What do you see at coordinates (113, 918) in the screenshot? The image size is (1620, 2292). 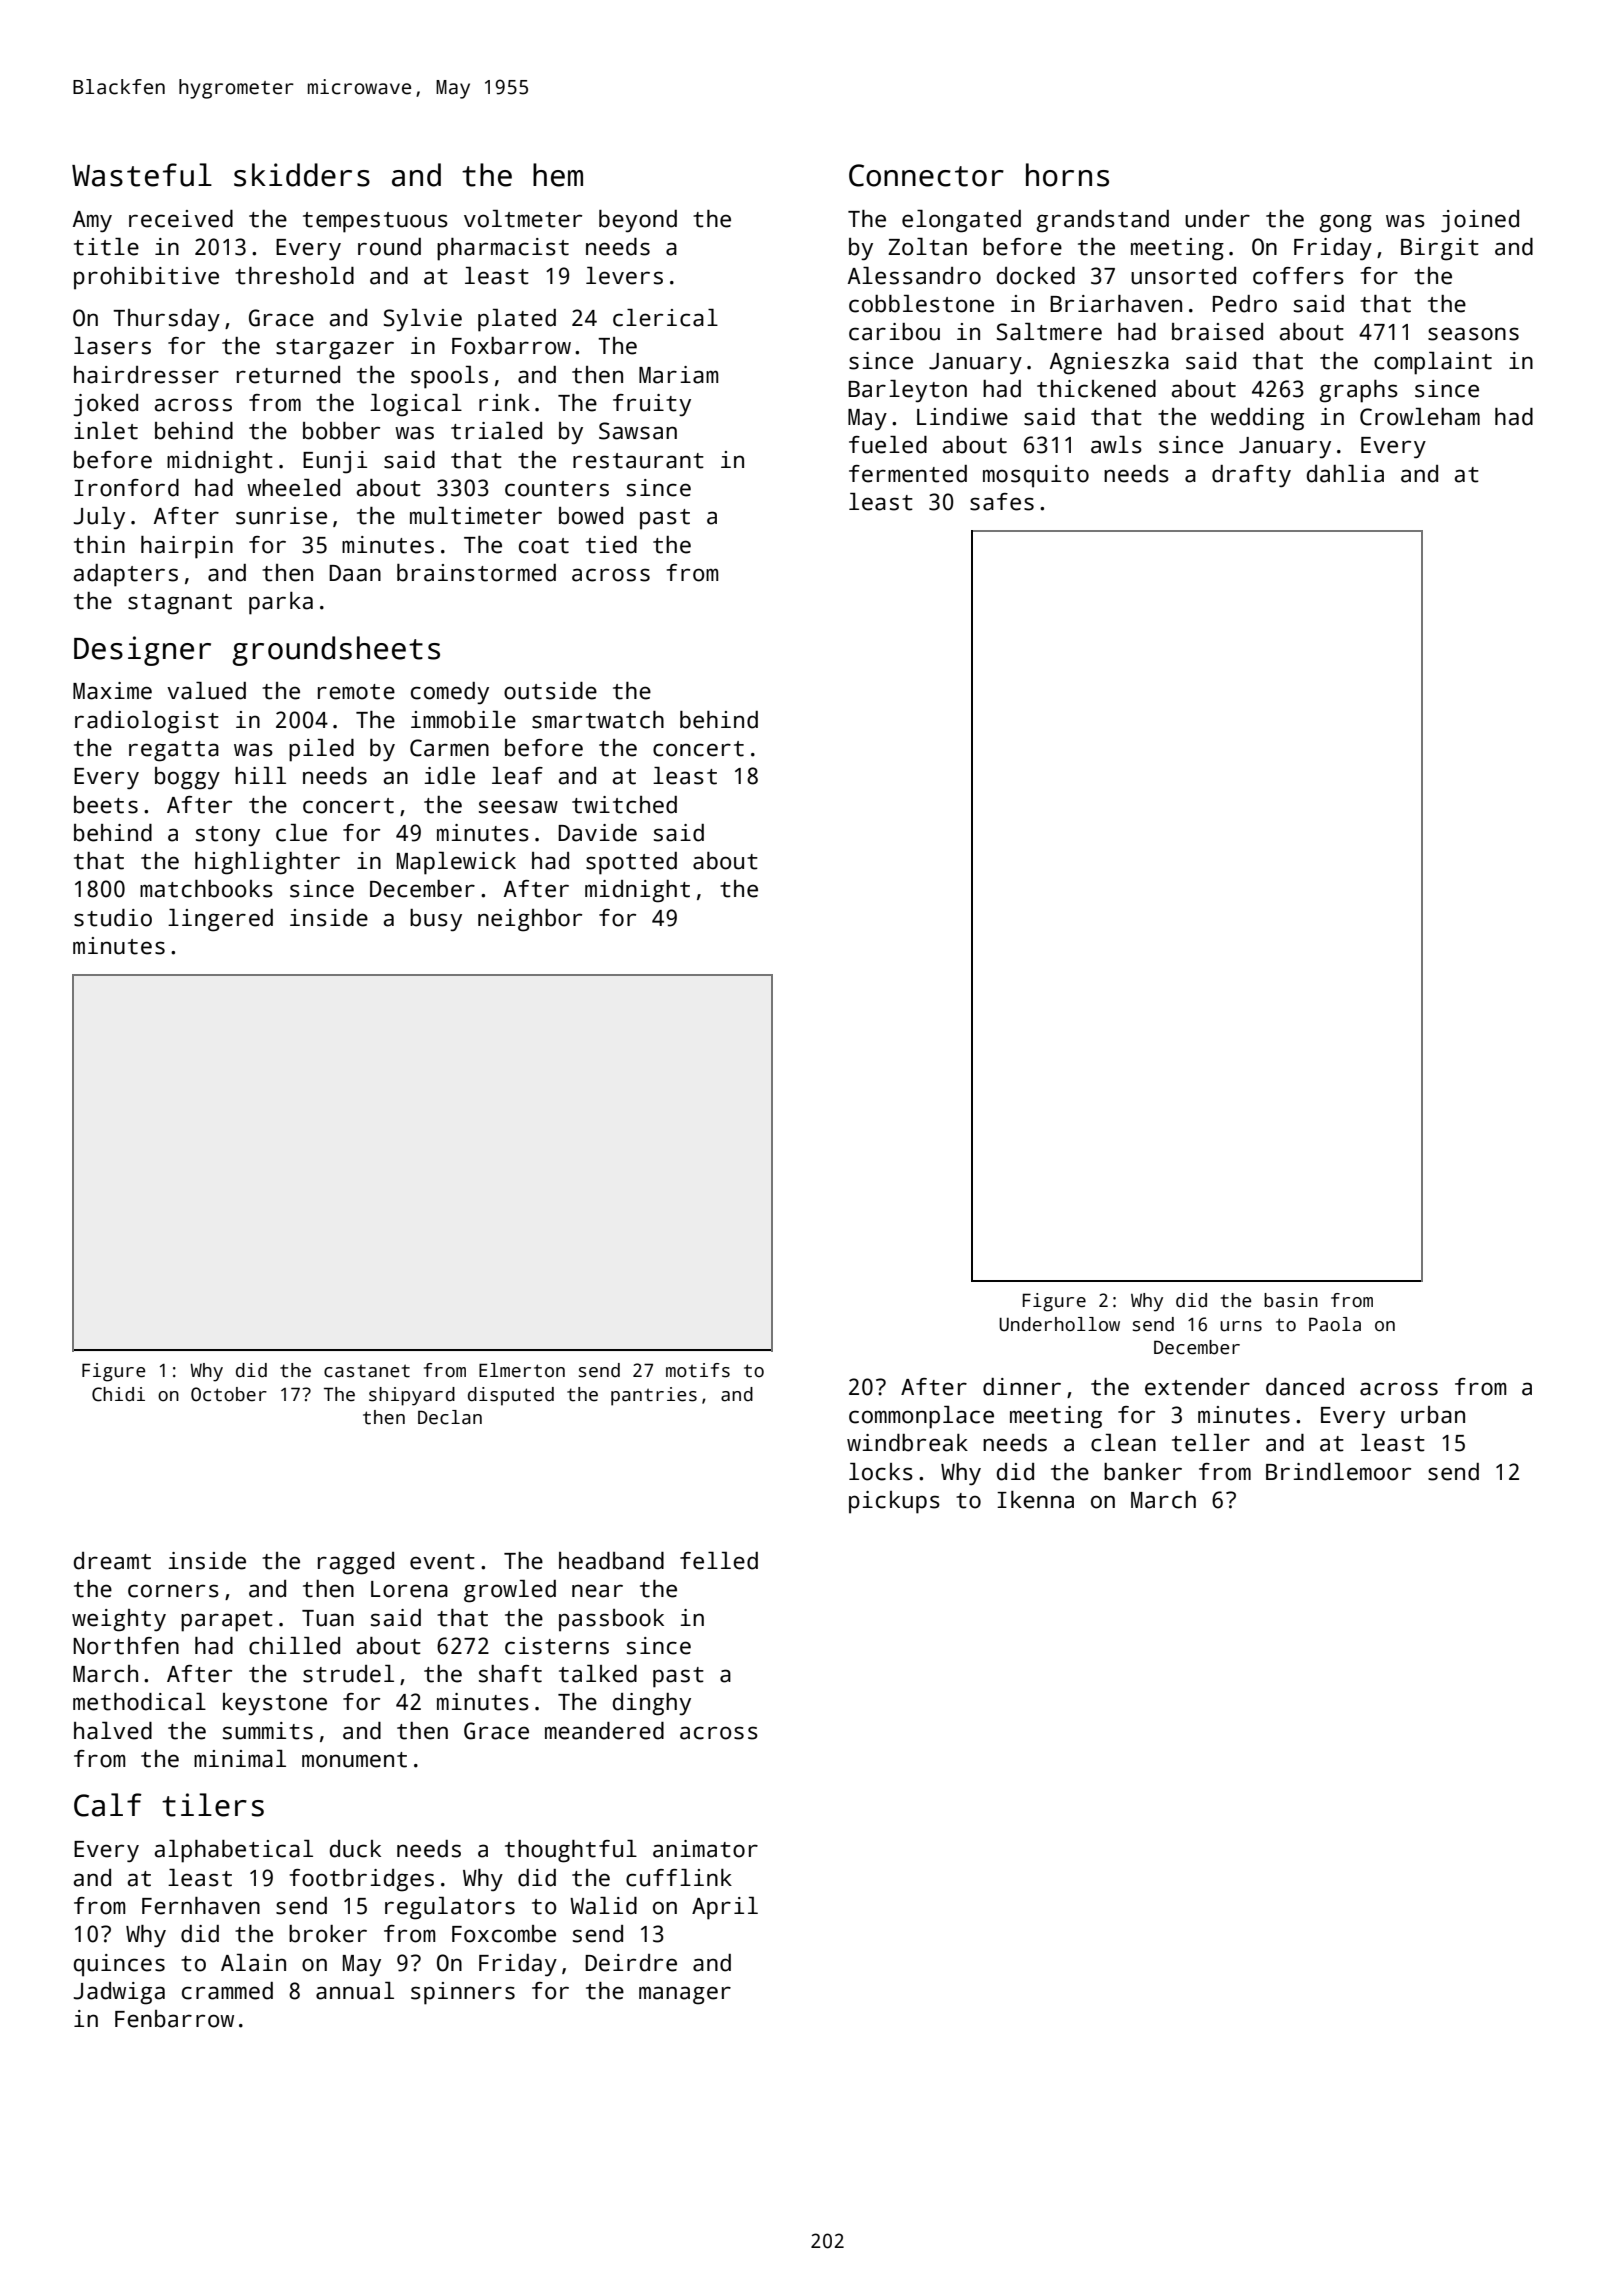 I see `studio` at bounding box center [113, 918].
